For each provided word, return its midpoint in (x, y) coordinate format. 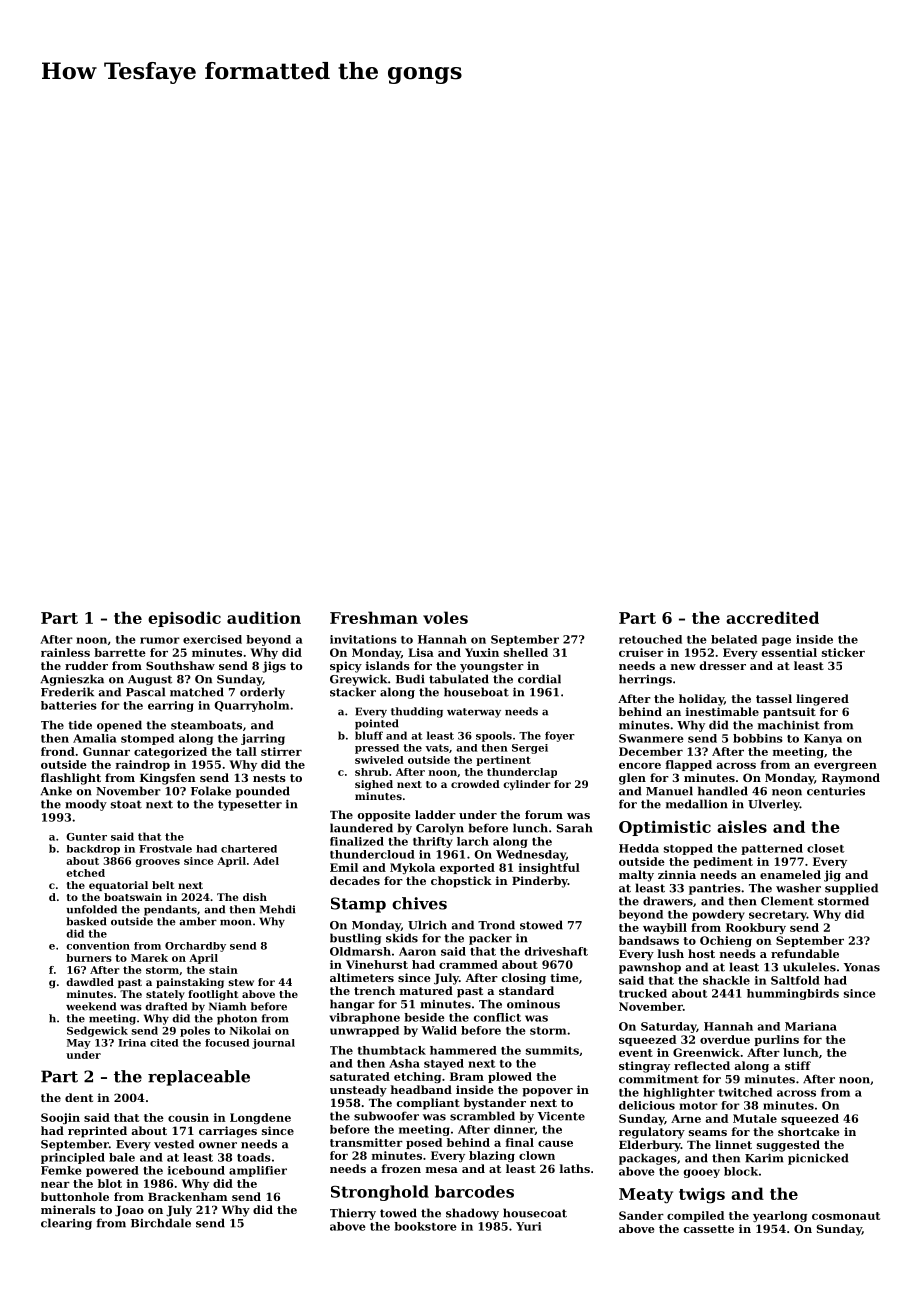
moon (236, 923)
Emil (344, 867)
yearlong (780, 1216)
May (79, 1044)
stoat (126, 804)
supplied (851, 889)
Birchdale (161, 1223)
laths (575, 1168)
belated (734, 639)
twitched (745, 1092)
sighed (374, 785)
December (651, 751)
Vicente (561, 1116)
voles (445, 617)
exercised (212, 639)
